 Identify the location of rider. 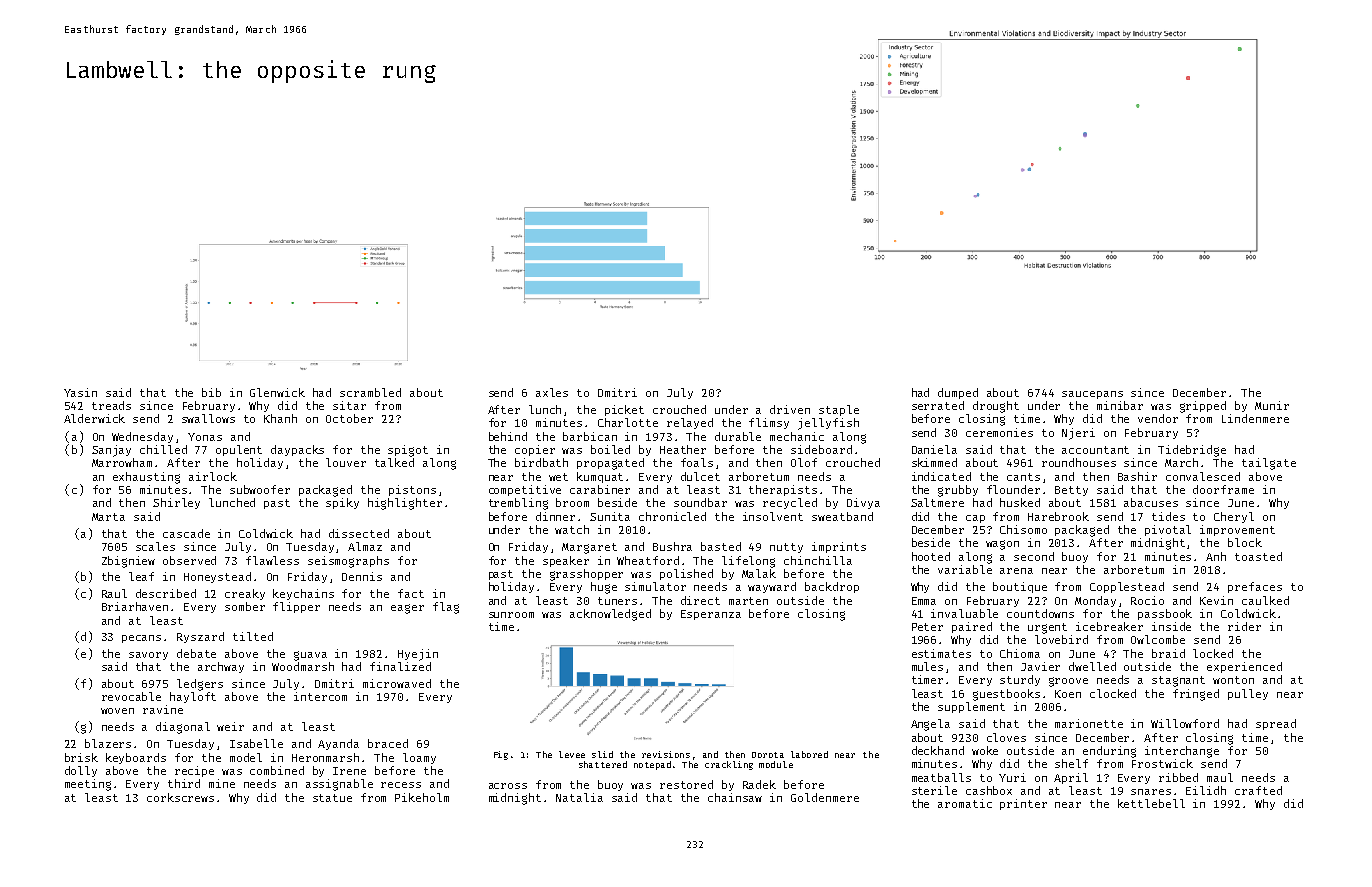
(1244, 626).
